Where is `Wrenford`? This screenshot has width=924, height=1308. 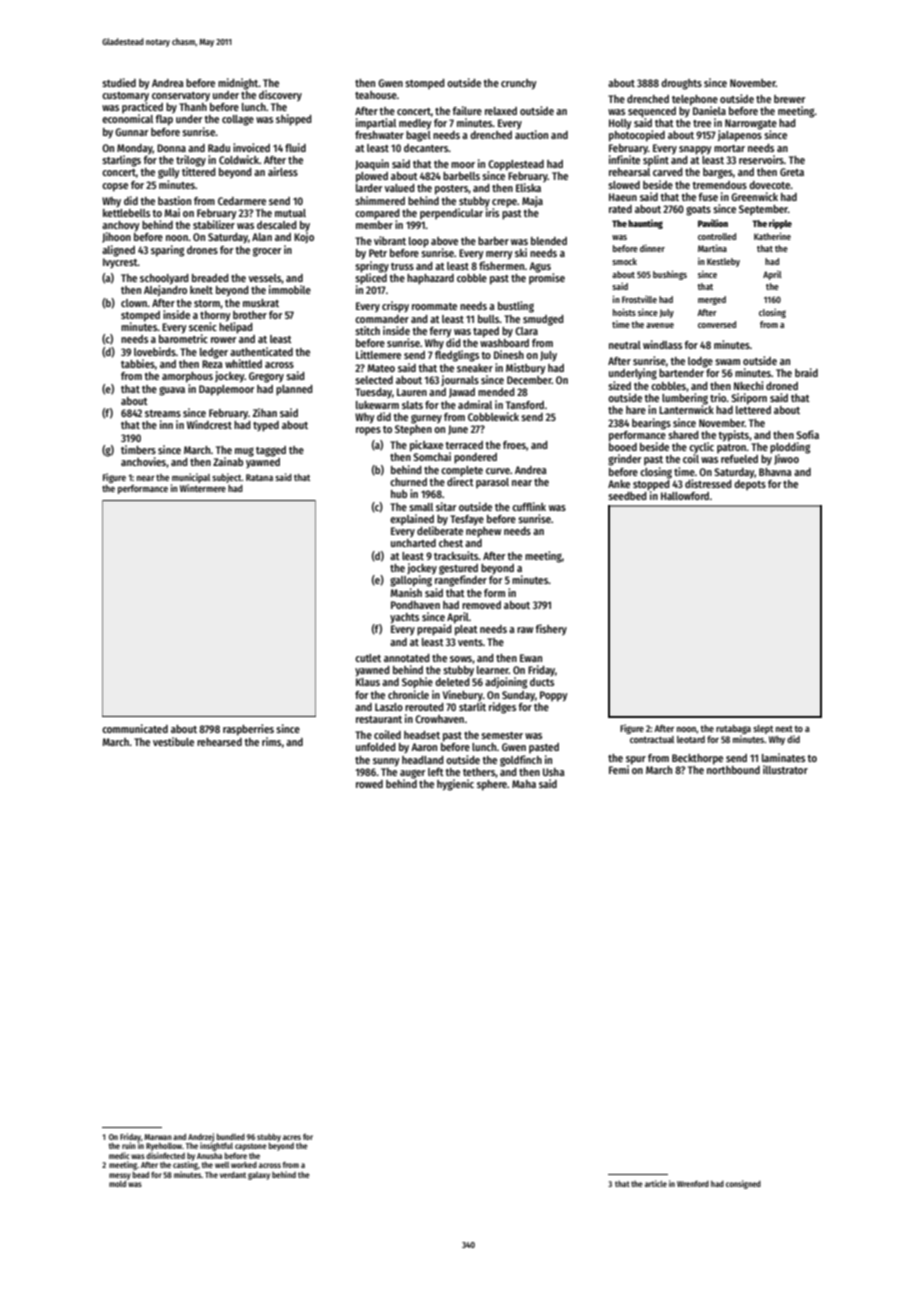 Wrenford is located at coordinates (693, 1184).
